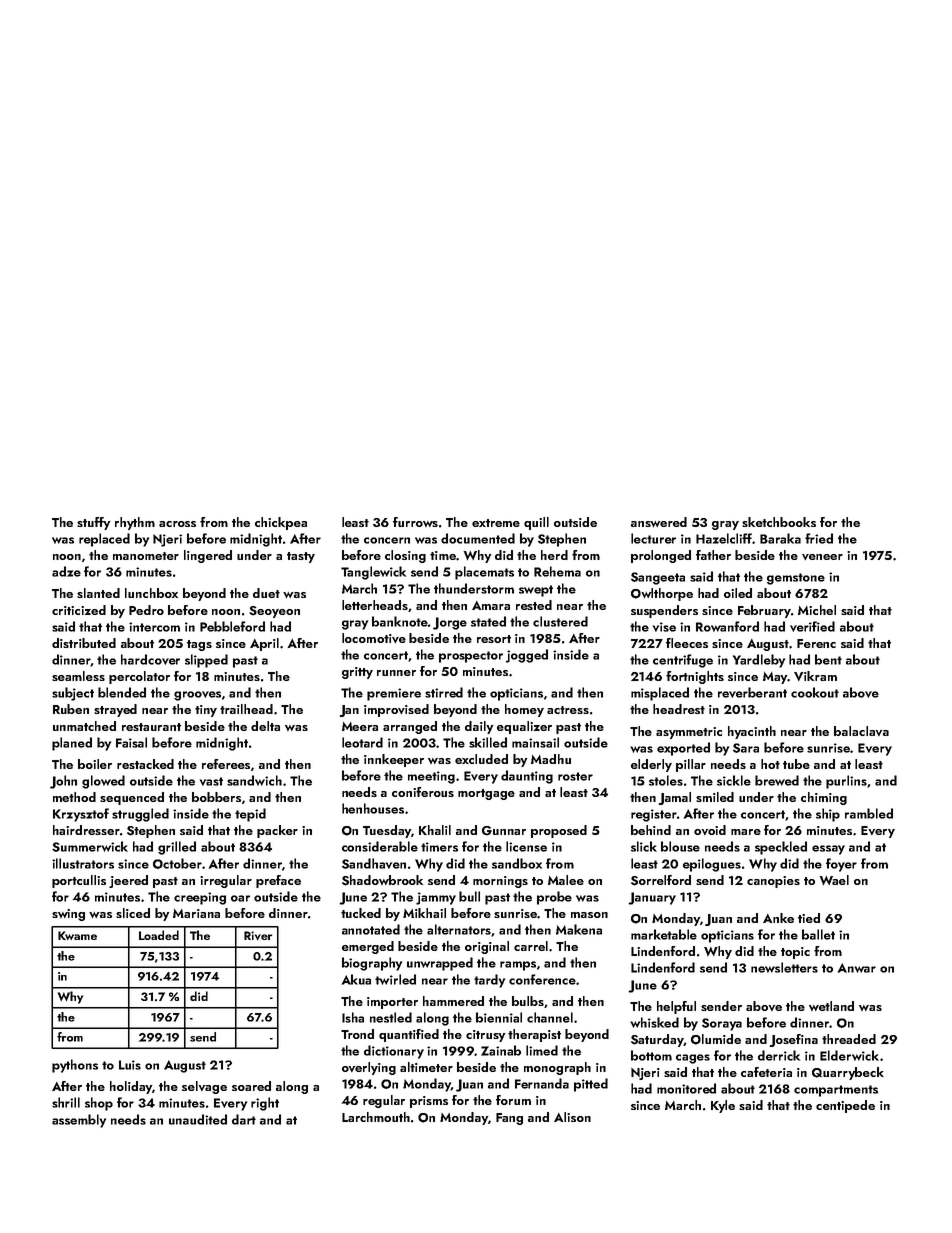  Describe the element at coordinates (453, 1001) in the screenshot. I see `hammered` at that location.
